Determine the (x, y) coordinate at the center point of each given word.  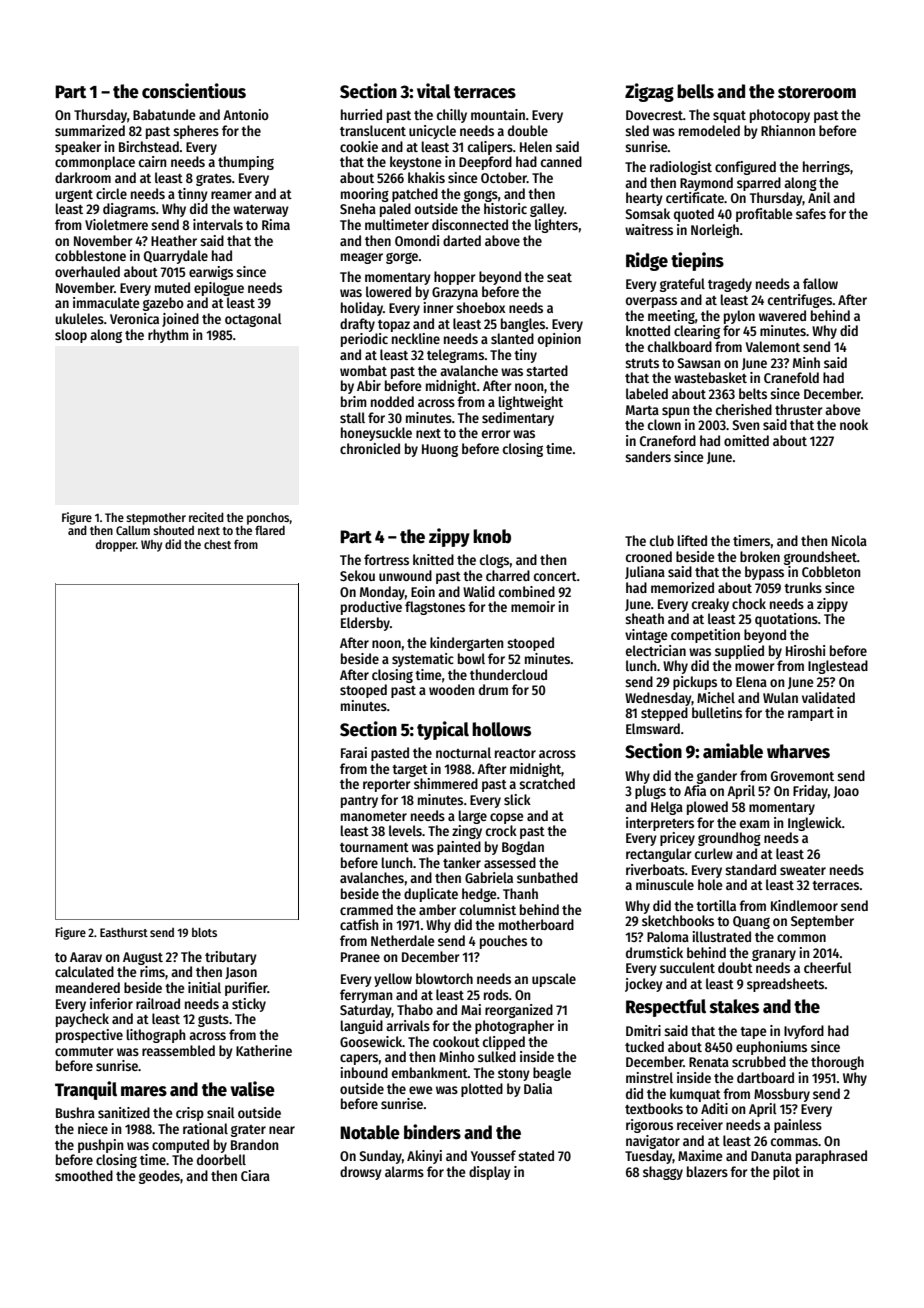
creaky (710, 605)
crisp (190, 1114)
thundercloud (508, 674)
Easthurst (124, 932)
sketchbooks (678, 920)
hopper (455, 278)
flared (270, 530)
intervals (218, 224)
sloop (71, 336)
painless (798, 1126)
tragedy (730, 285)
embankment (430, 1072)
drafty (357, 325)
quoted (694, 215)
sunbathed (547, 877)
